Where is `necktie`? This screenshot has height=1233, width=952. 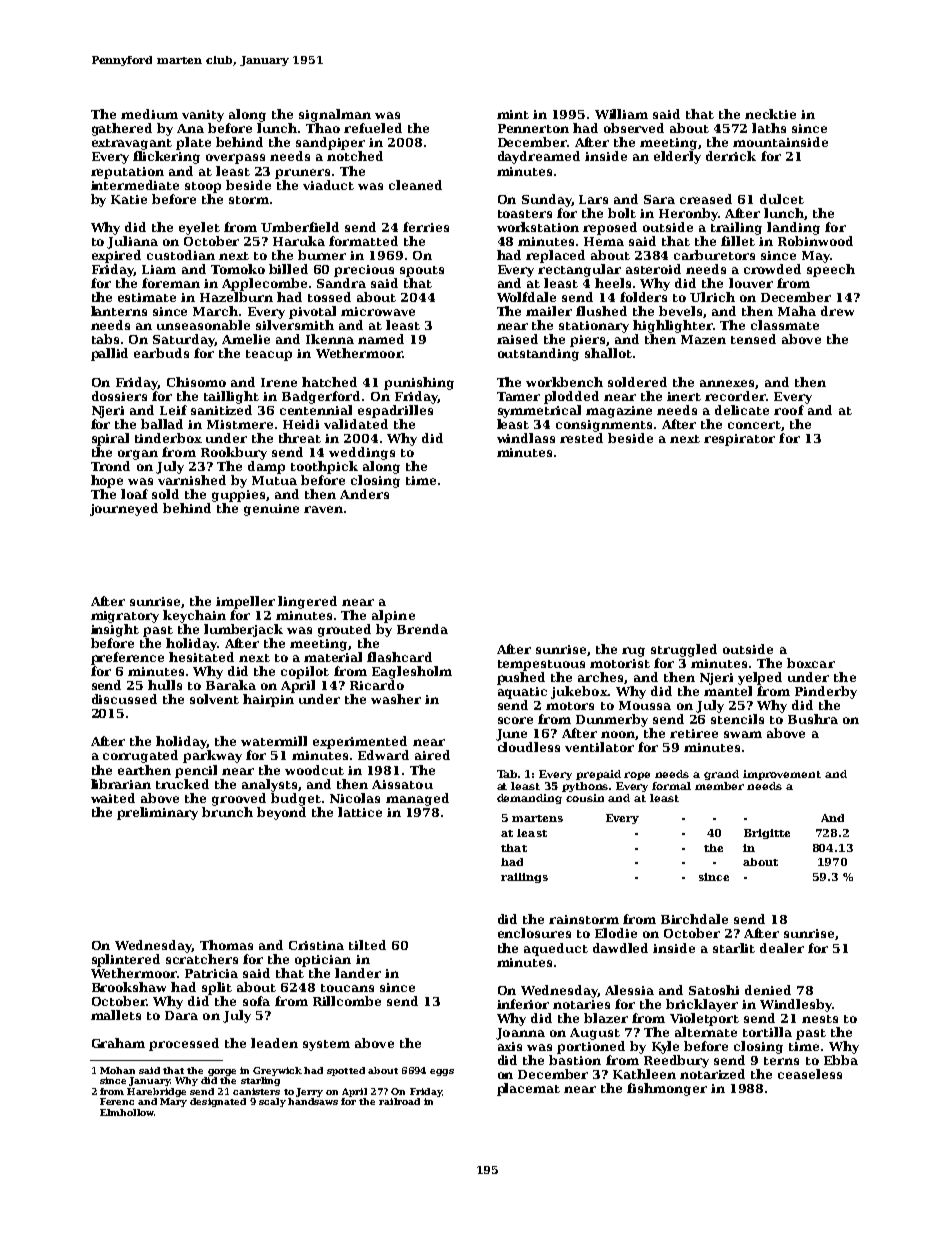 necktie is located at coordinates (770, 114).
